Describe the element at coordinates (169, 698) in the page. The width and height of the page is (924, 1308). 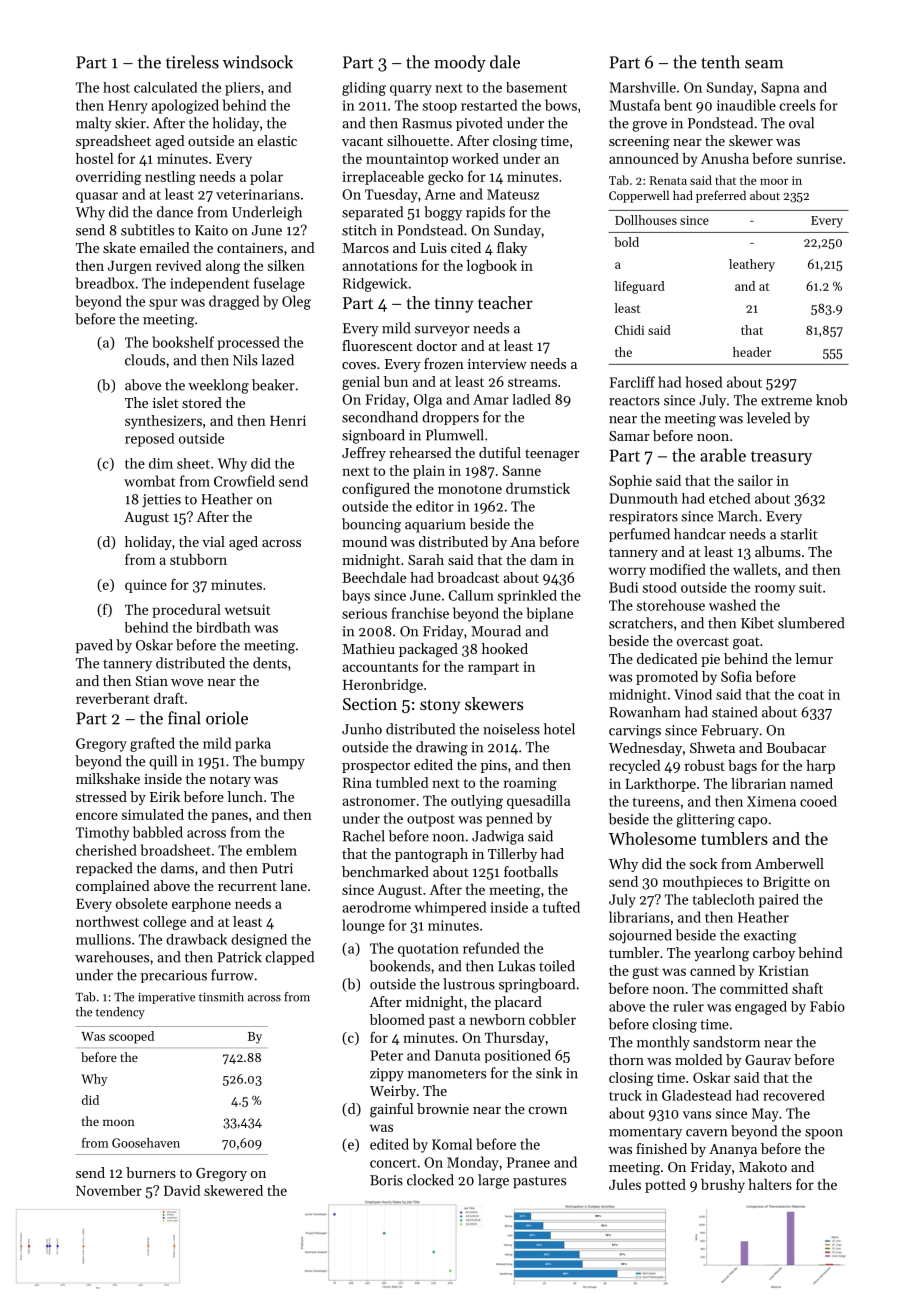
I see `draft` at that location.
